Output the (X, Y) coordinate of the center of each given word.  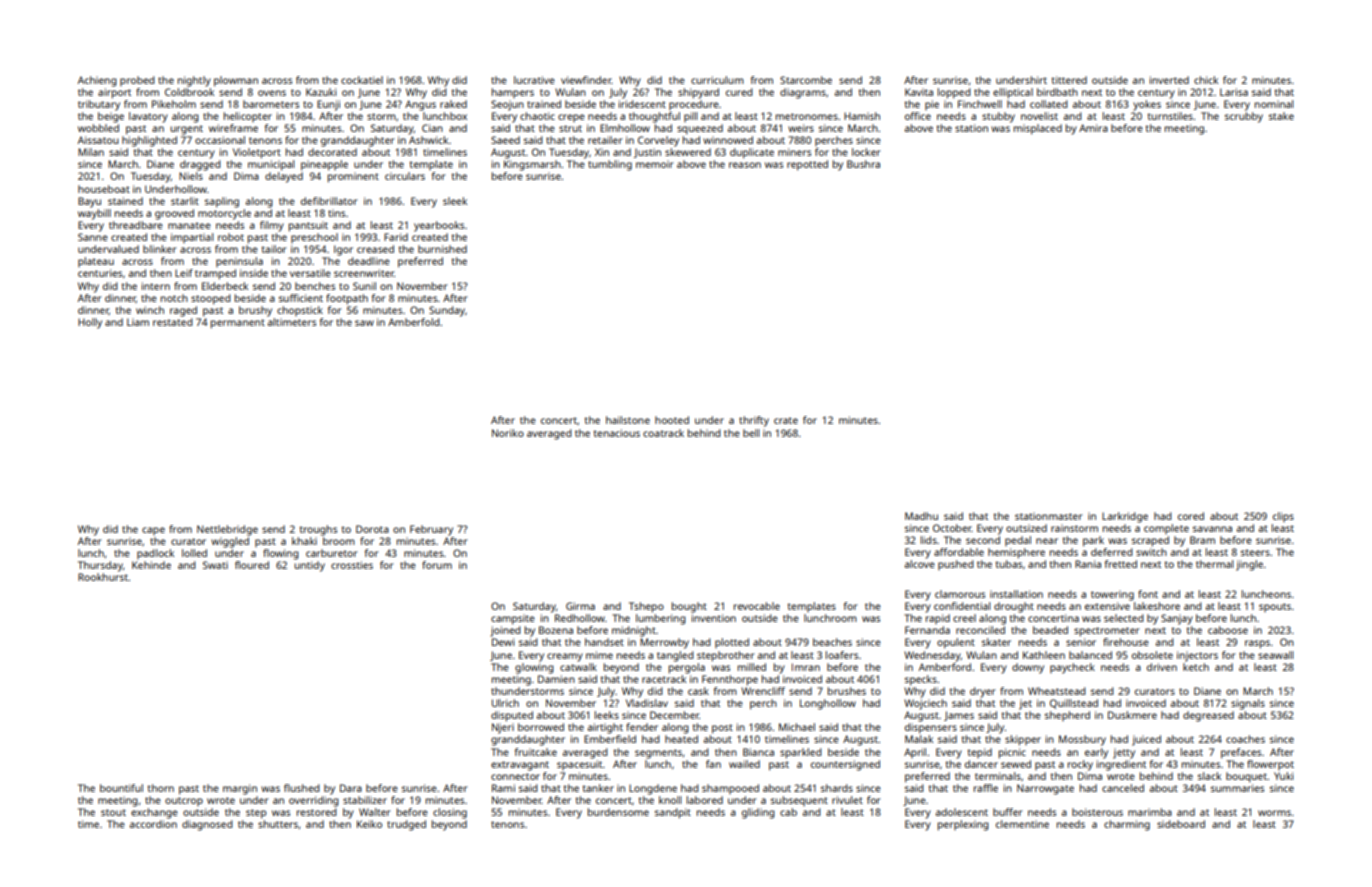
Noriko (508, 433)
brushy (255, 311)
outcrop (184, 801)
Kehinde (151, 565)
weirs (801, 128)
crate (786, 420)
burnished (442, 249)
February (431, 530)
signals (1248, 704)
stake (1281, 116)
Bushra (863, 164)
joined (505, 631)
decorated (332, 152)
